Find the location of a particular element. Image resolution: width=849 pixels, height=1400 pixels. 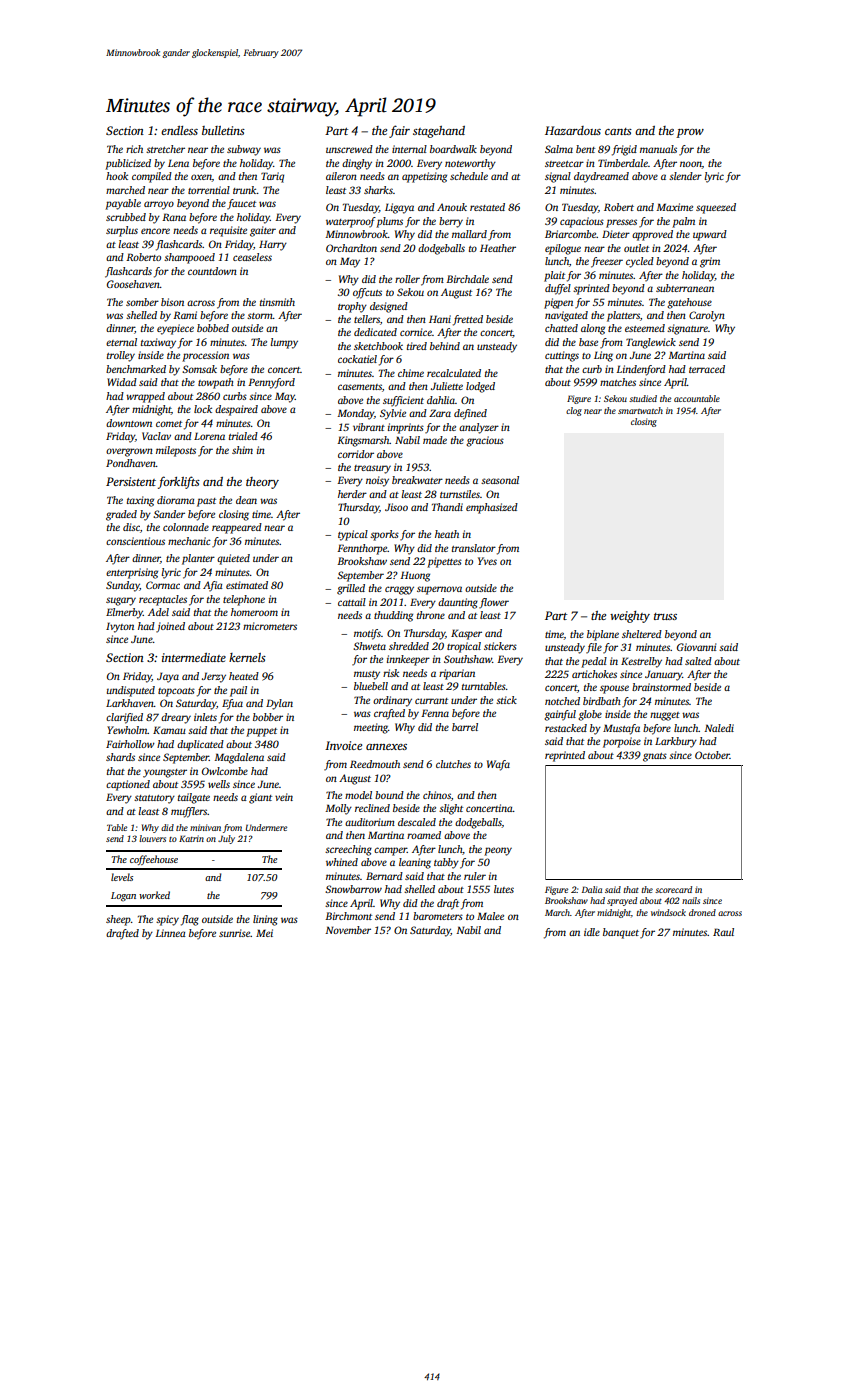

Birchdale is located at coordinates (467, 279).
